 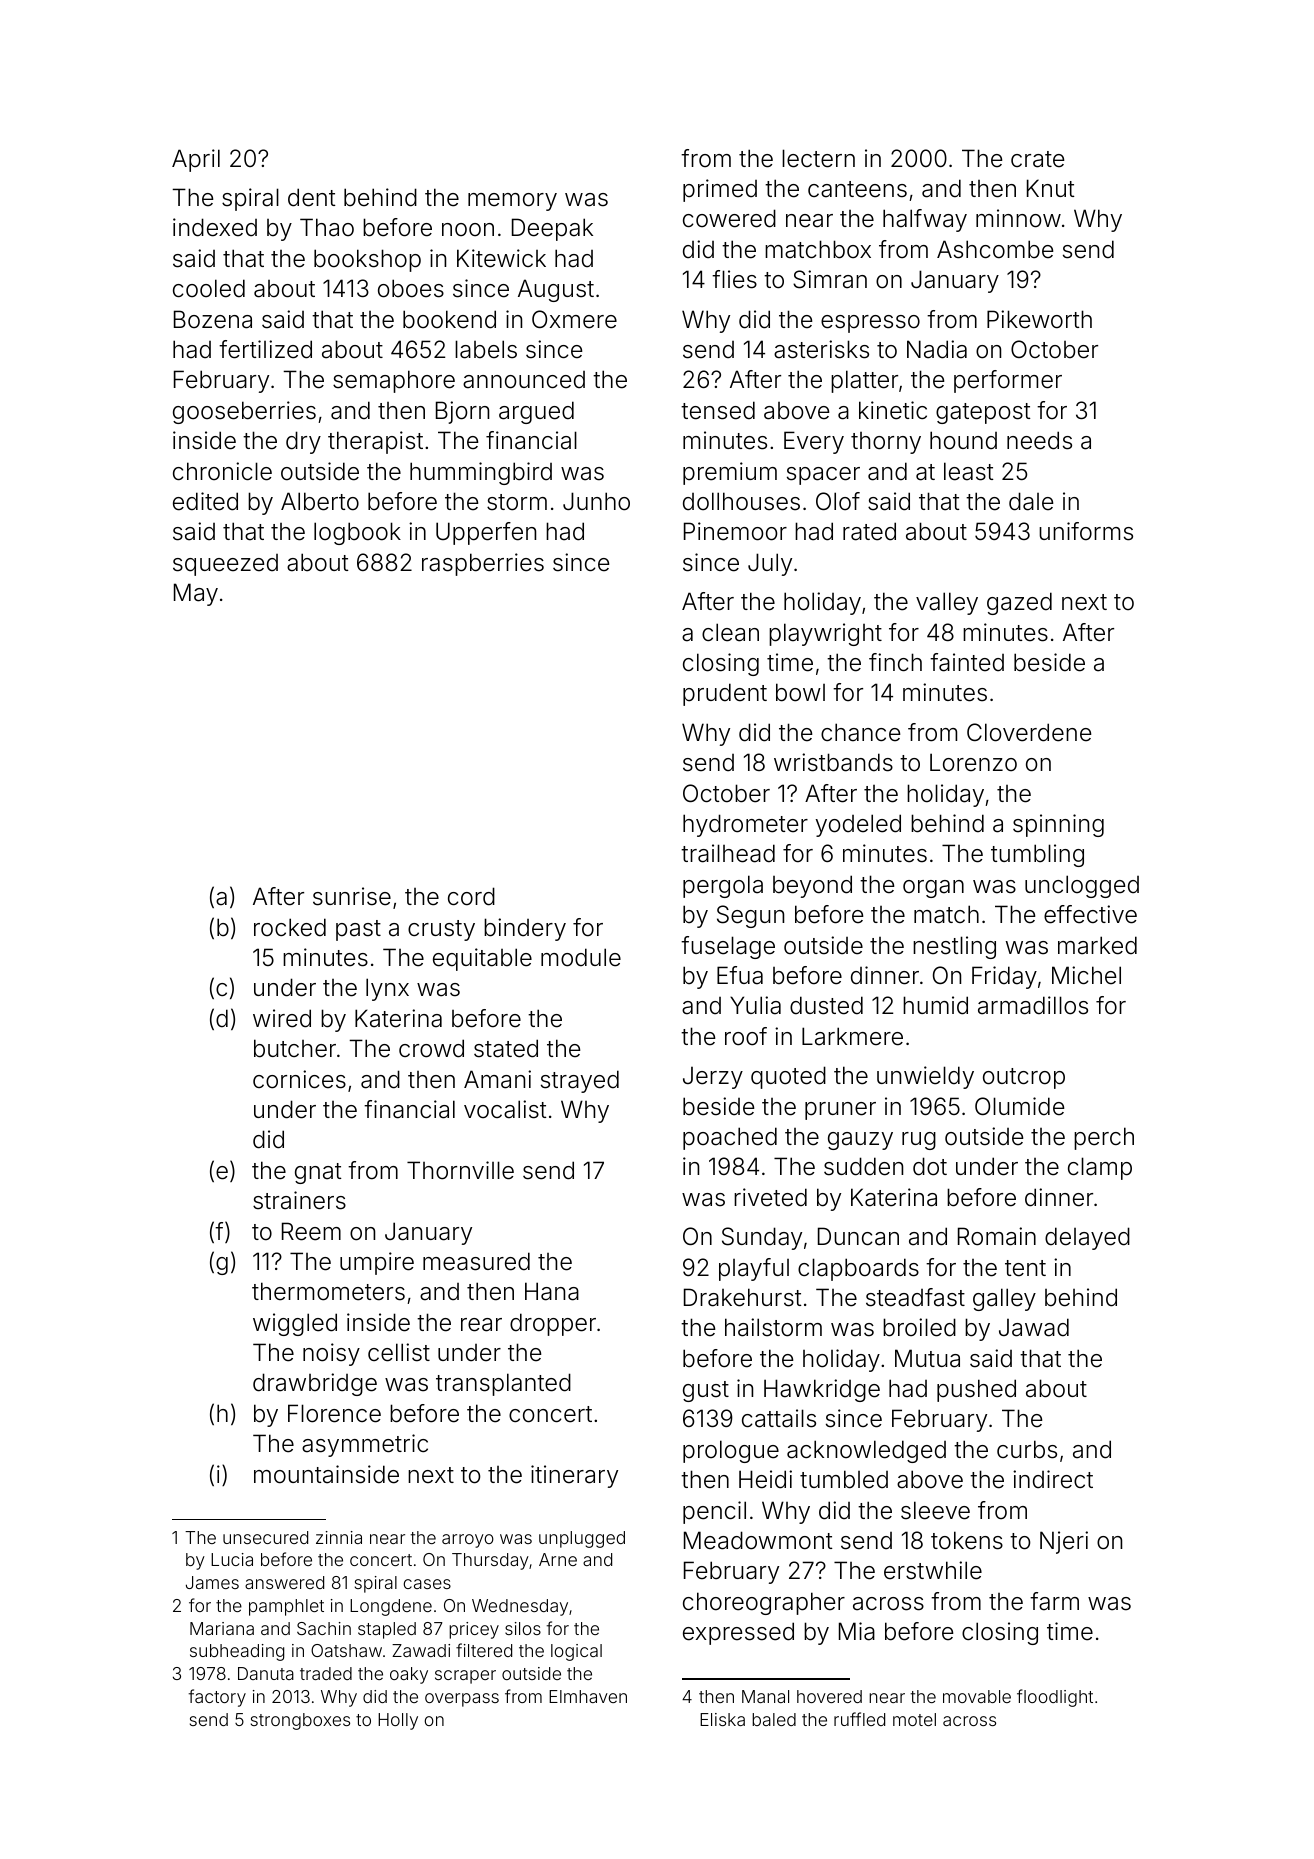 What do you see at coordinates (852, 1036) in the document?
I see `Larkmere` at bounding box center [852, 1036].
